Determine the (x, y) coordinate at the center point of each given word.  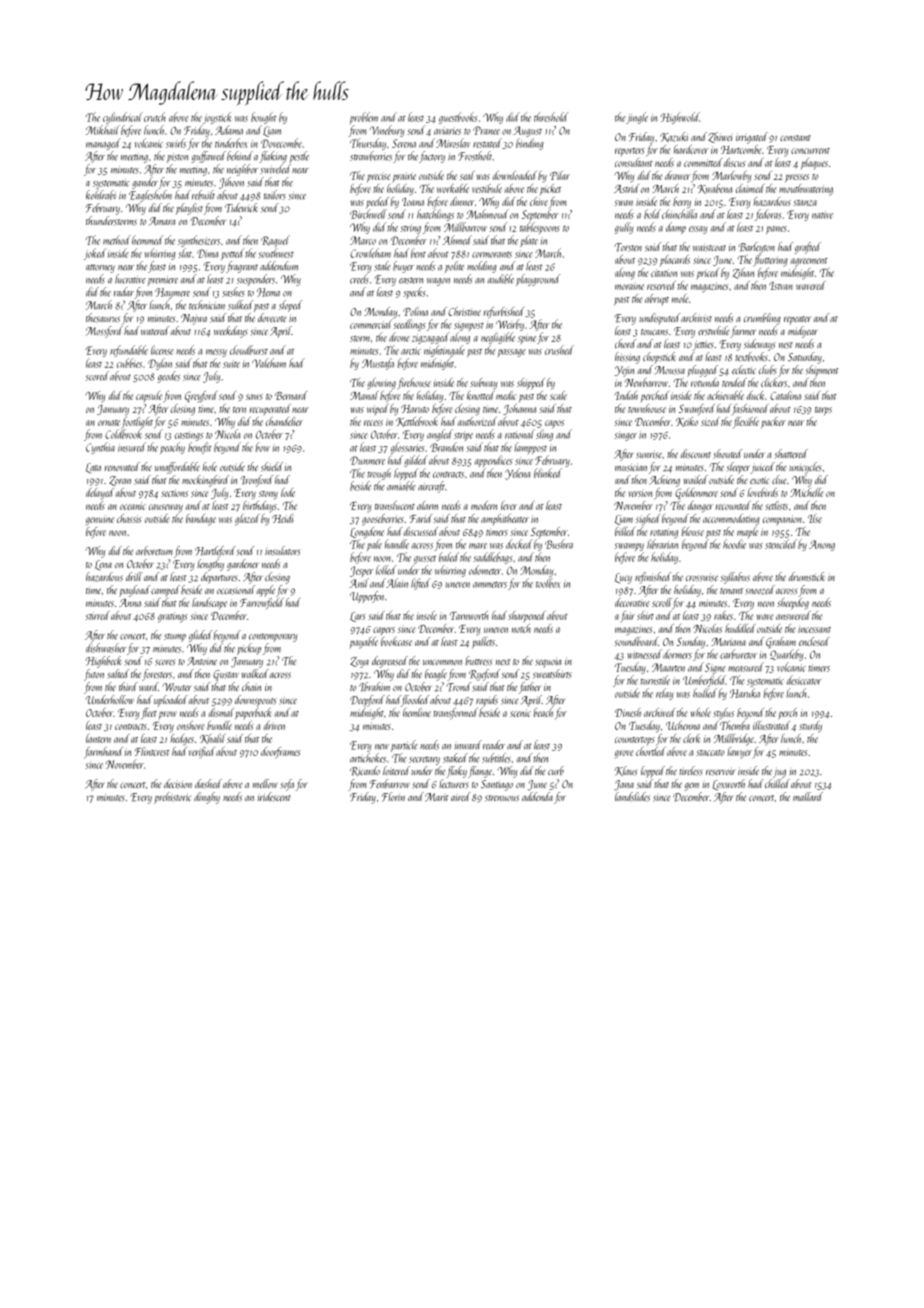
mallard (808, 796)
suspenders (256, 280)
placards (675, 260)
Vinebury (386, 131)
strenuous (502, 798)
